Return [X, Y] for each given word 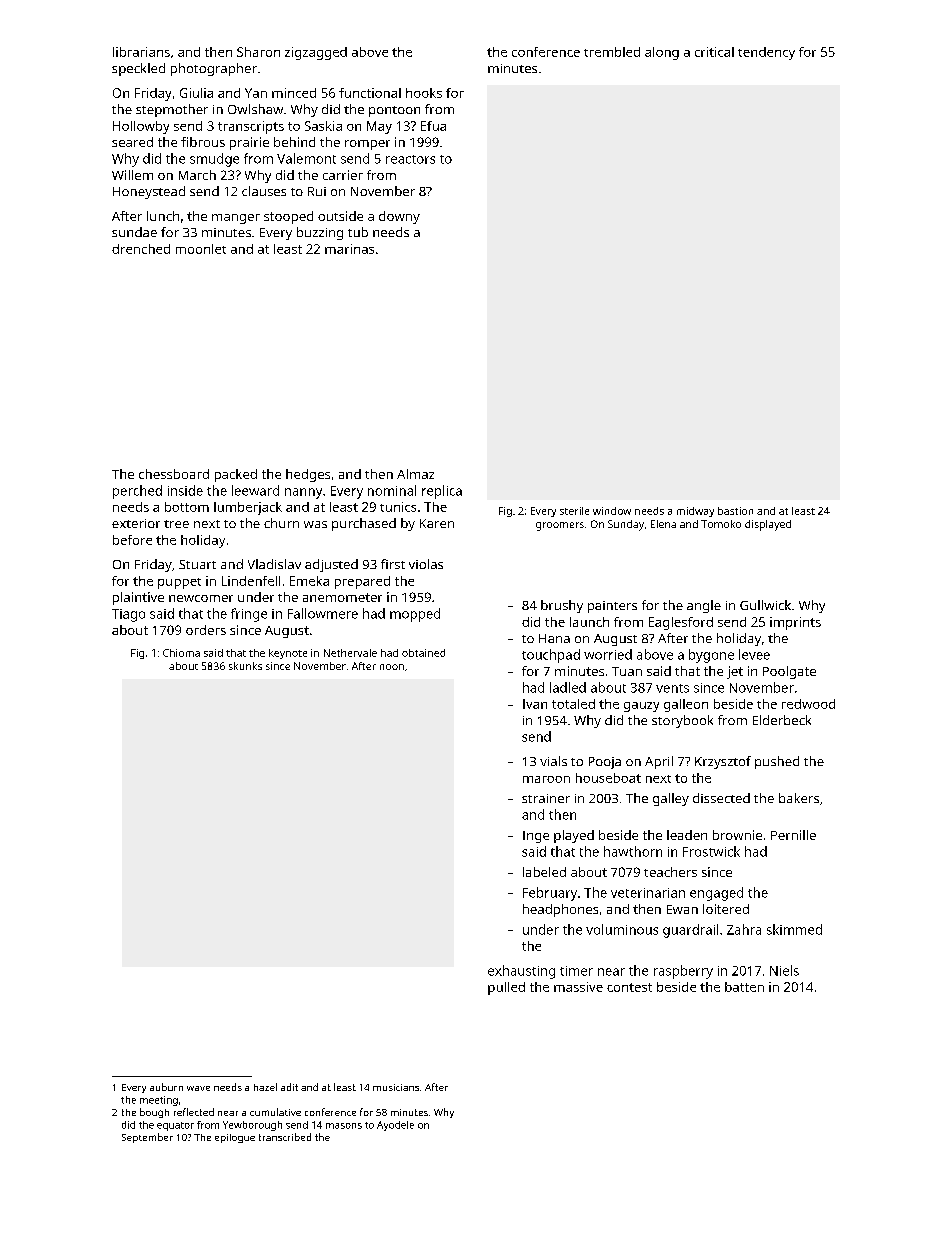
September [147, 1138]
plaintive [138, 598]
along [662, 53]
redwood [808, 704]
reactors [410, 159]
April [659, 762]
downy [399, 217]
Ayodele [395, 1126]
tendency [766, 53]
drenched [141, 249]
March [197, 175]
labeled [544, 872]
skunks [245, 666]
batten [744, 987]
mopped [415, 615]
